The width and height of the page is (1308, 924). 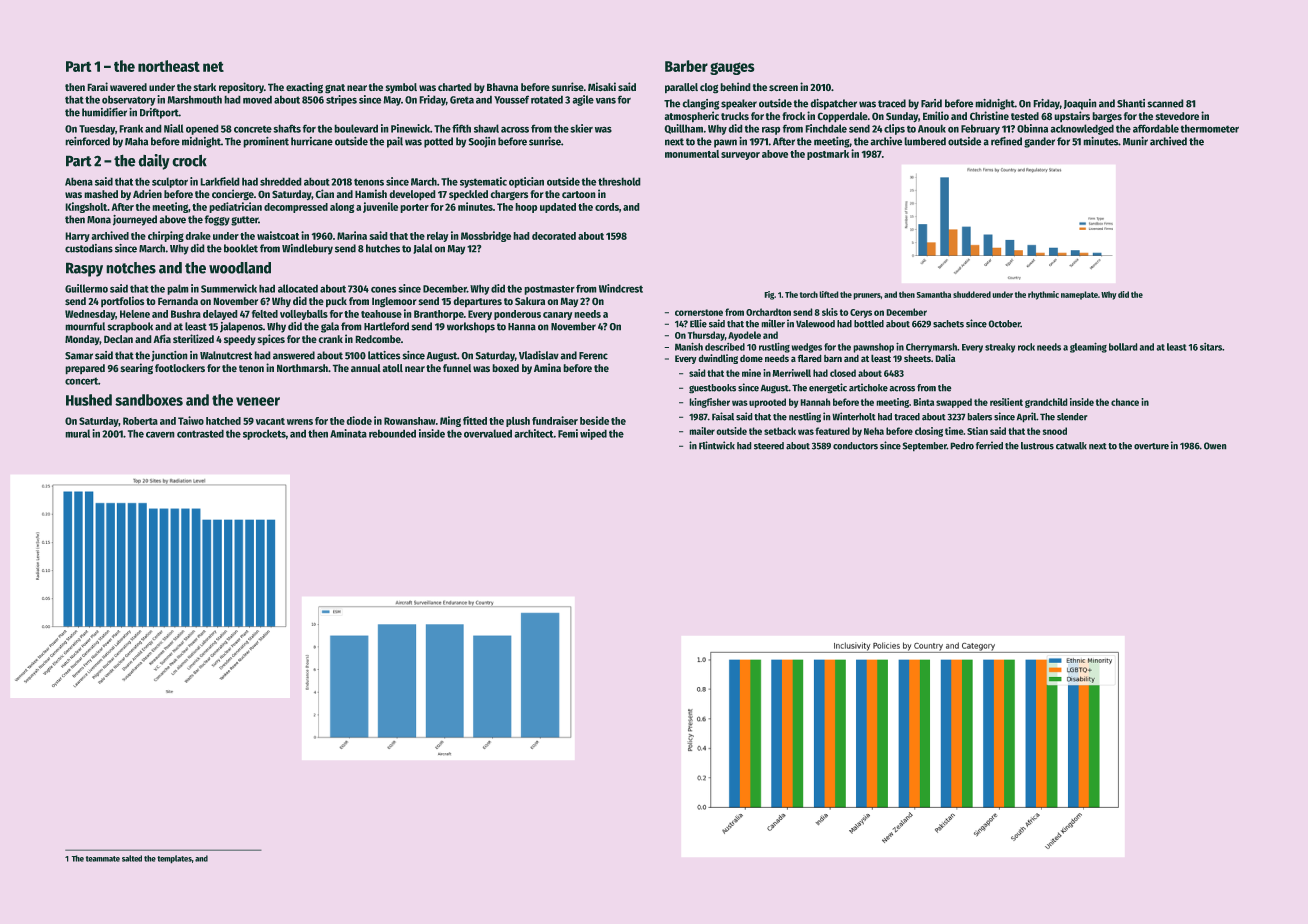 I want to click on speedy, so click(x=240, y=340).
